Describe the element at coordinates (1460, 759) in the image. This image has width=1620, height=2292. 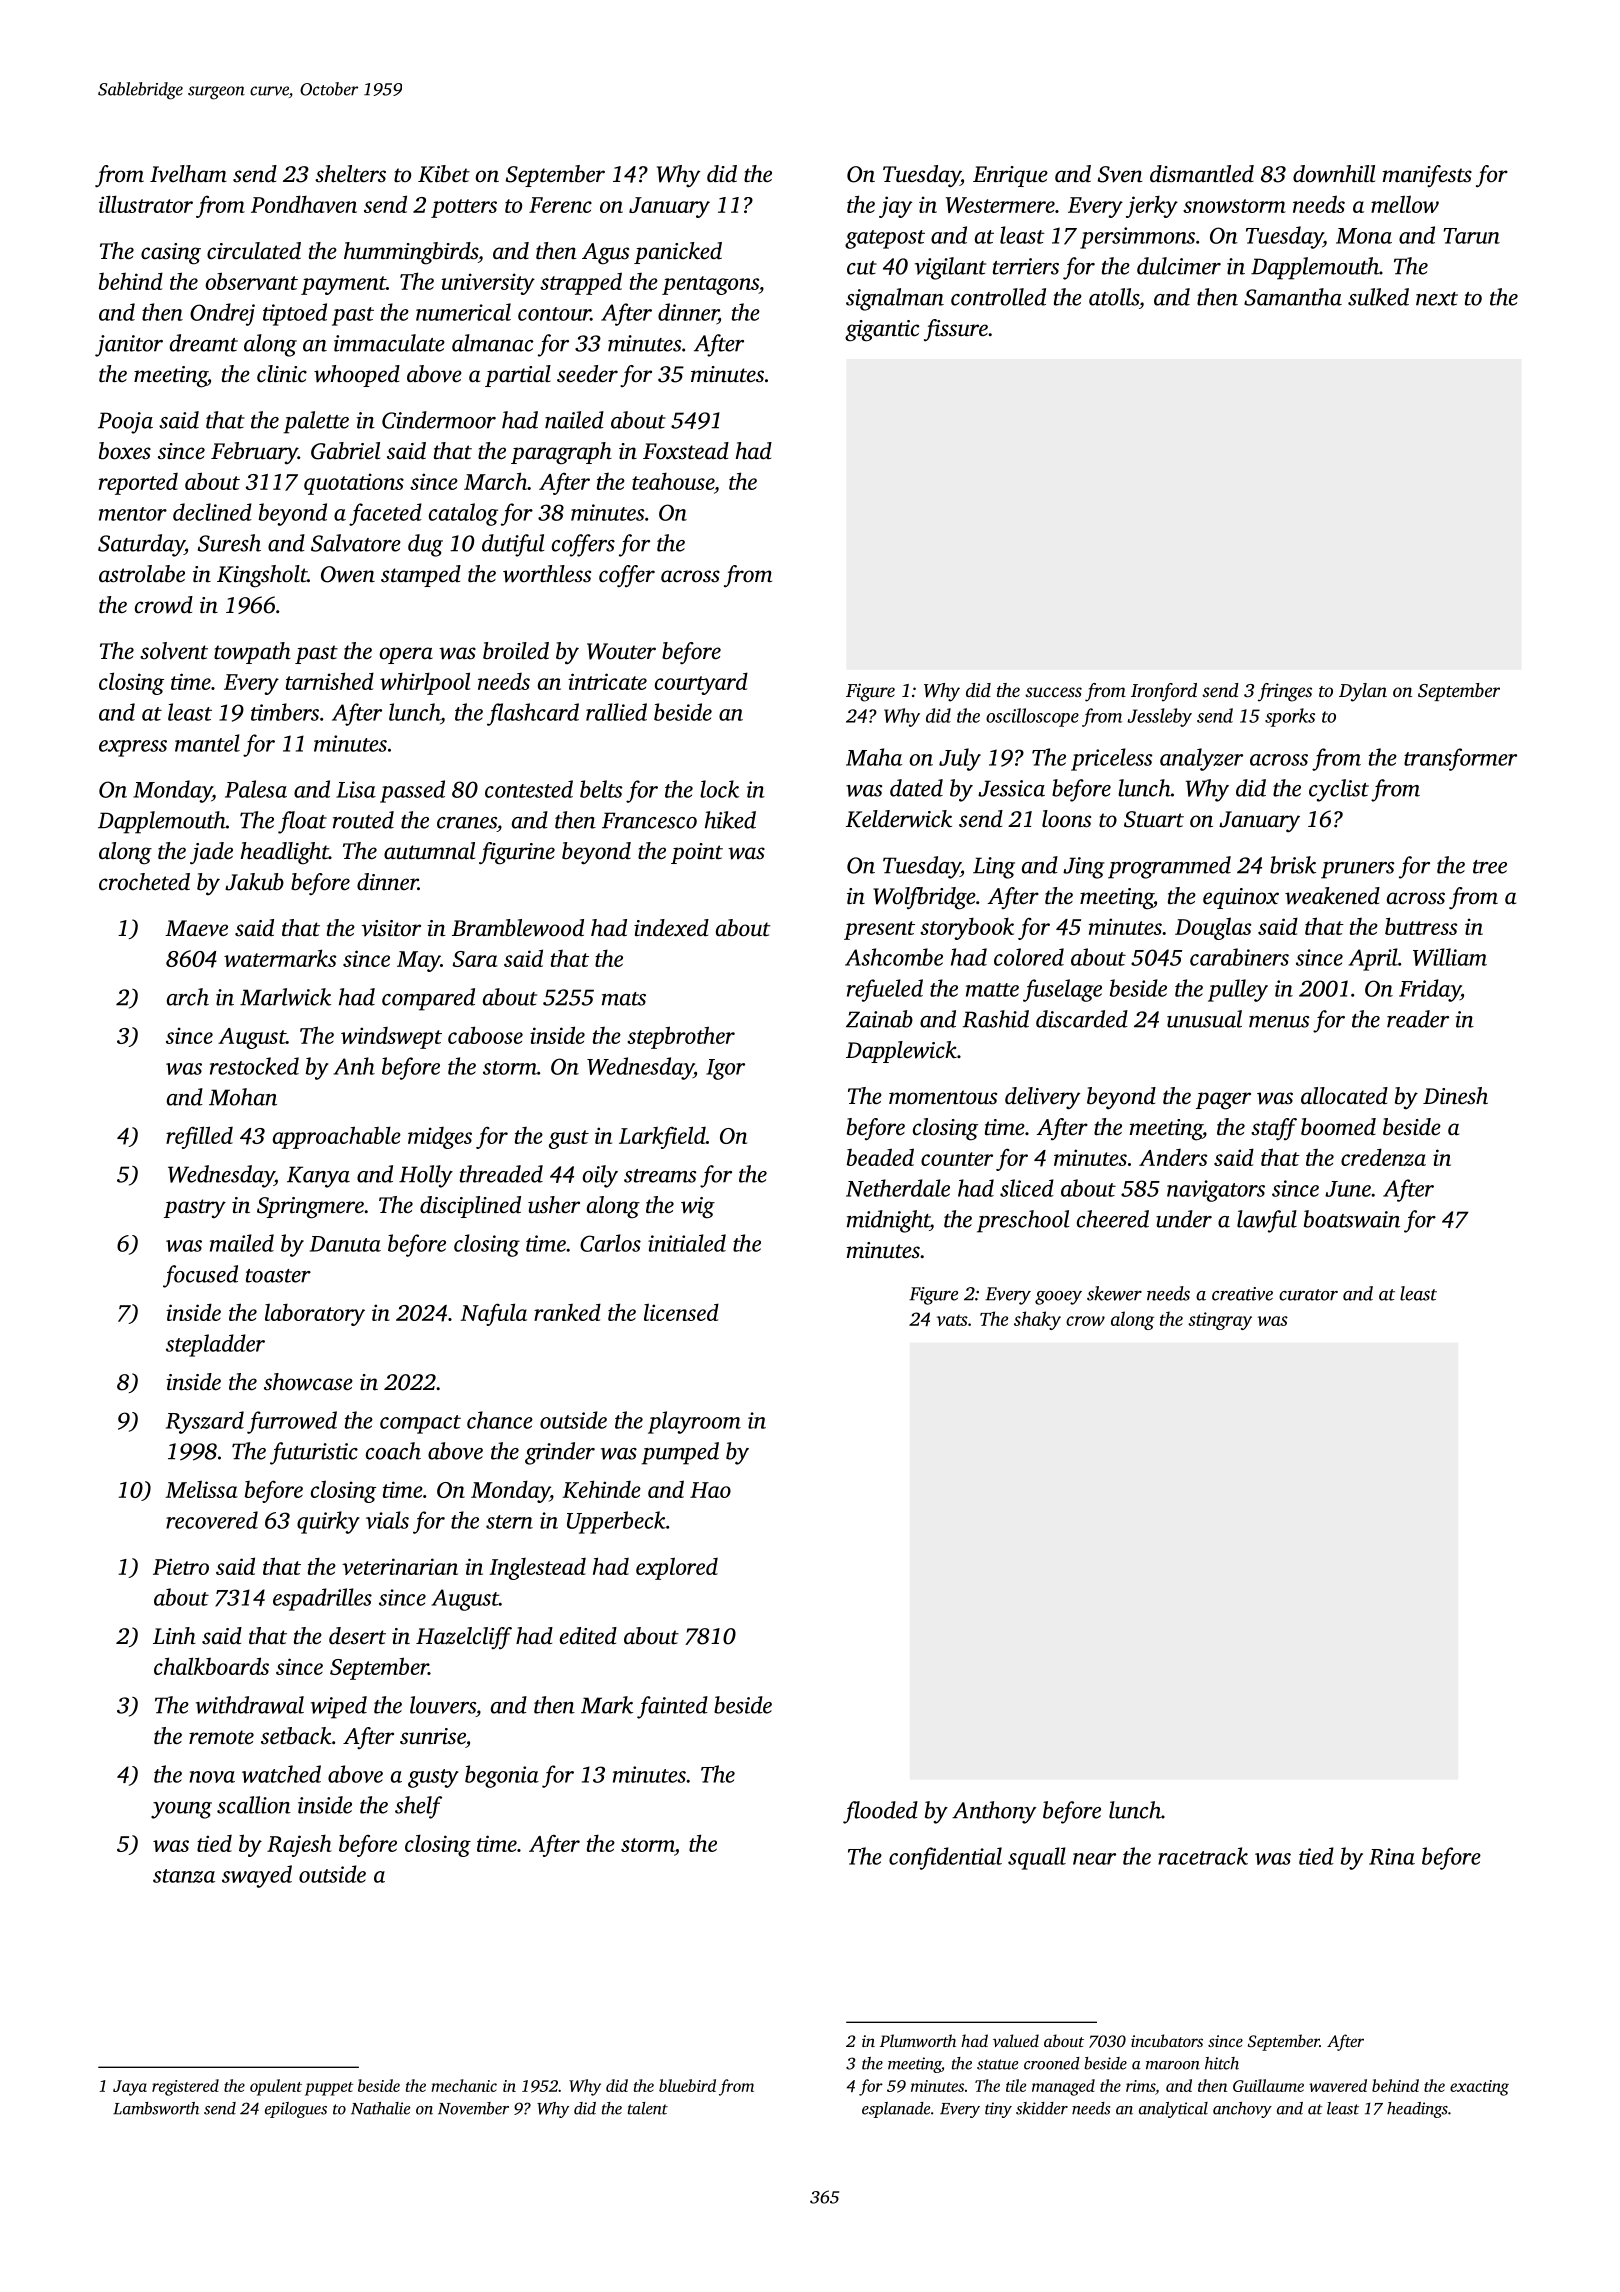
I see `transformer` at that location.
